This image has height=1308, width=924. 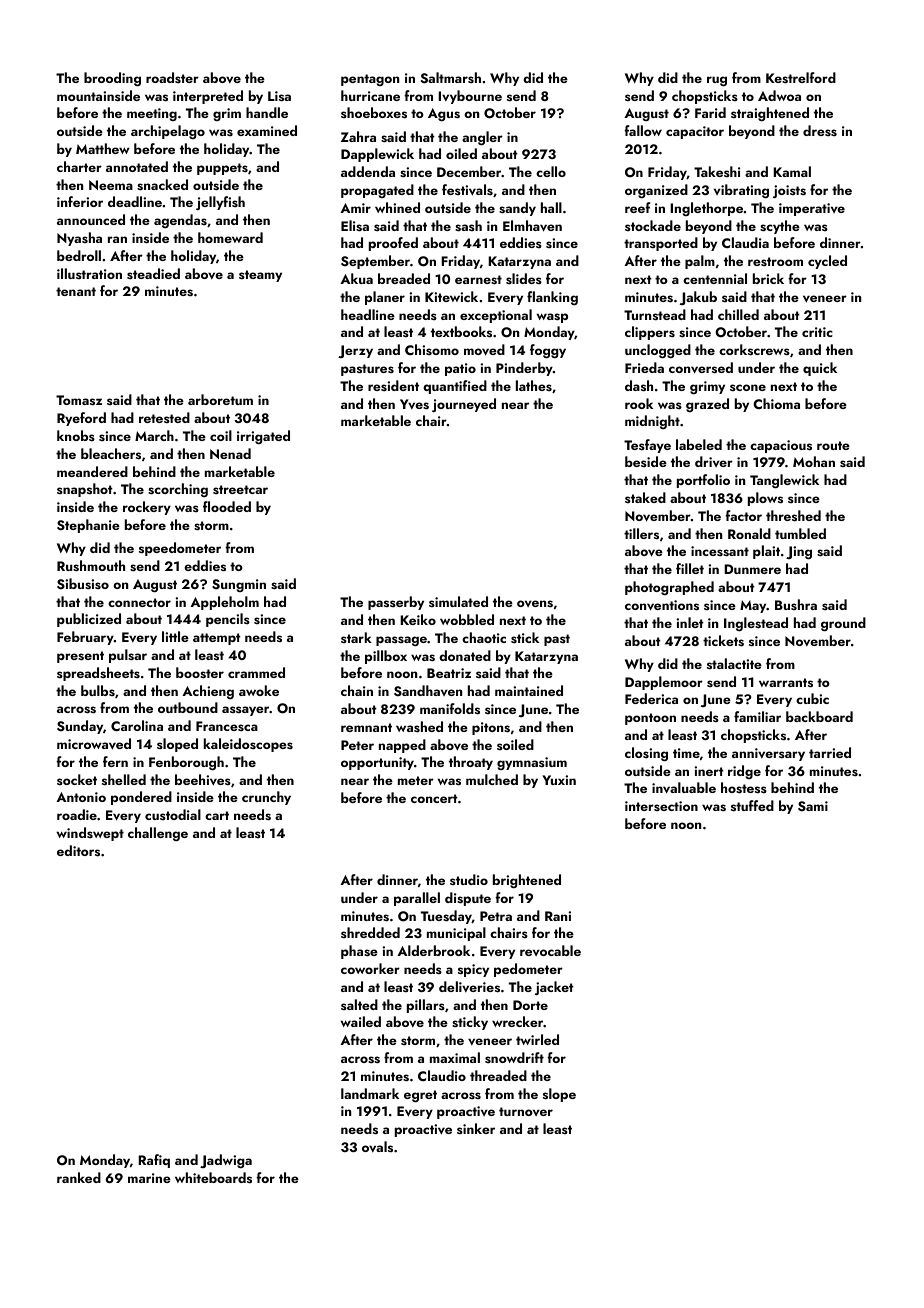 I want to click on turnover, so click(x=526, y=1111).
